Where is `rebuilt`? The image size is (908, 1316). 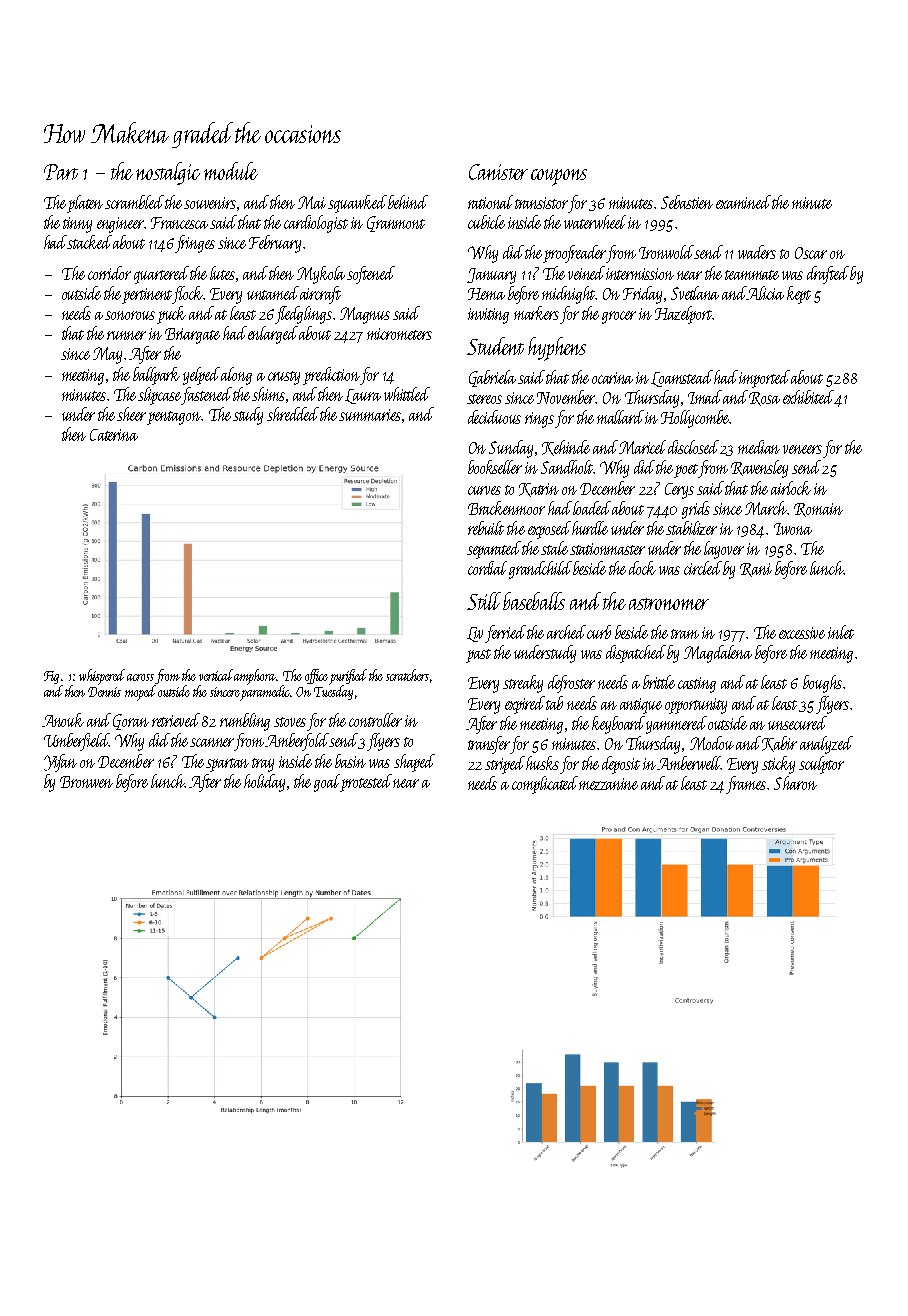 rebuilt is located at coordinates (486, 528).
